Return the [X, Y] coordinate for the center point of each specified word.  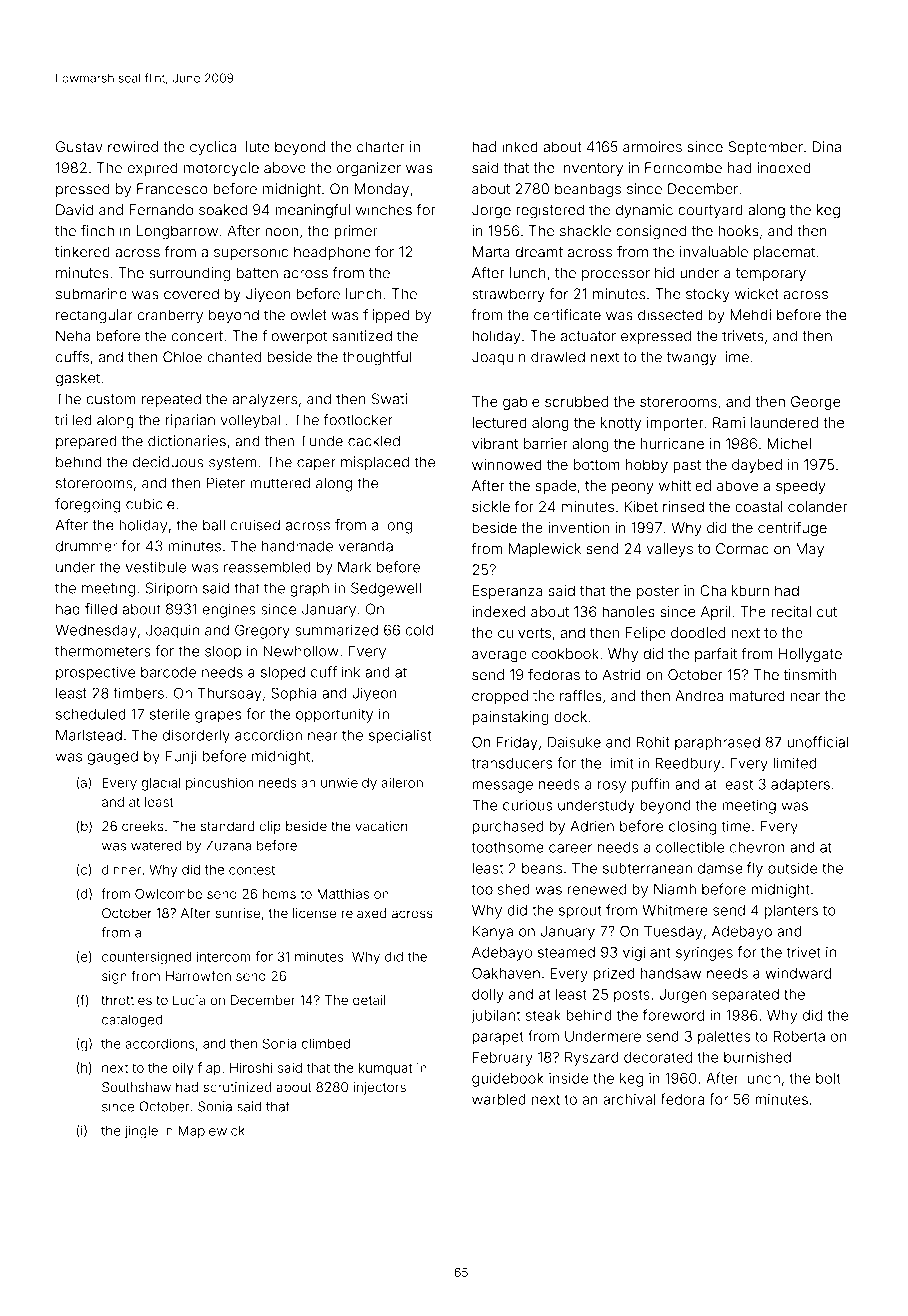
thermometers [102, 651]
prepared [86, 442]
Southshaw [136, 1087]
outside [792, 868]
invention [578, 527]
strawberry [508, 295]
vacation [381, 826]
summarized [336, 630]
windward [798, 973]
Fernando [162, 210]
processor [616, 275]
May [810, 550]
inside [568, 1078]
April [715, 613]
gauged [113, 758]
